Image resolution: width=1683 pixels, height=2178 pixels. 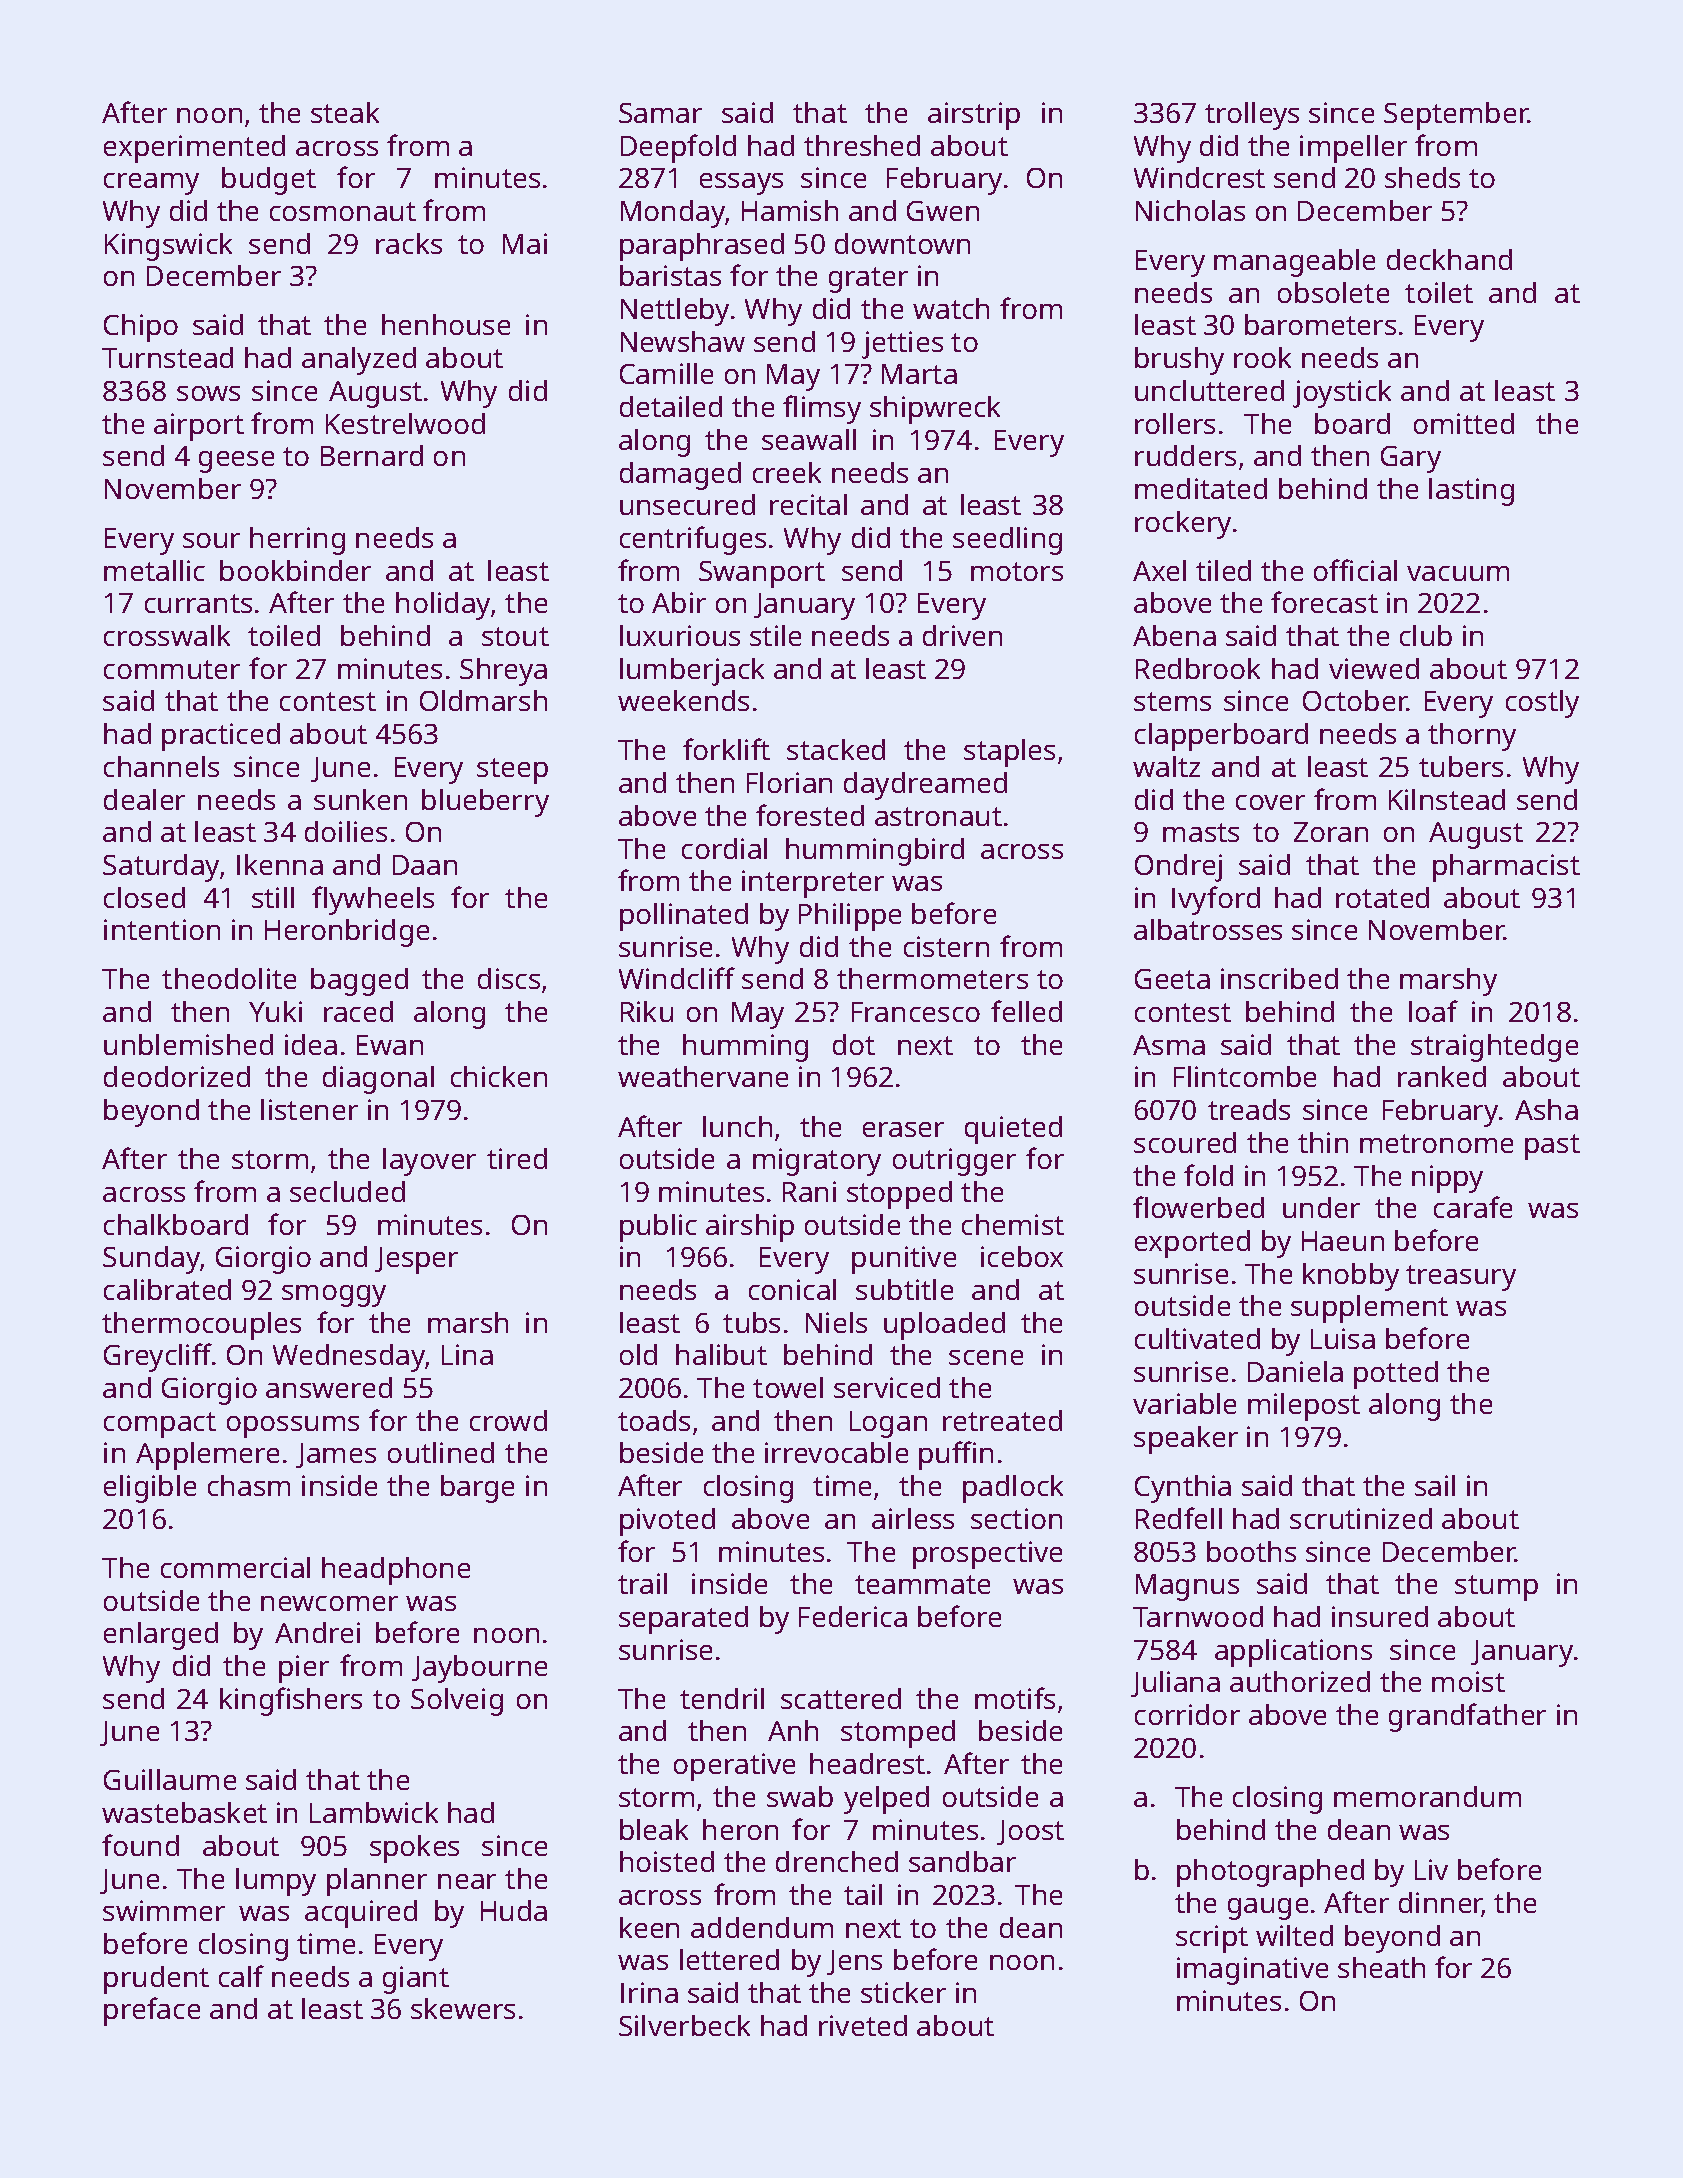 I want to click on sour, so click(x=211, y=540).
